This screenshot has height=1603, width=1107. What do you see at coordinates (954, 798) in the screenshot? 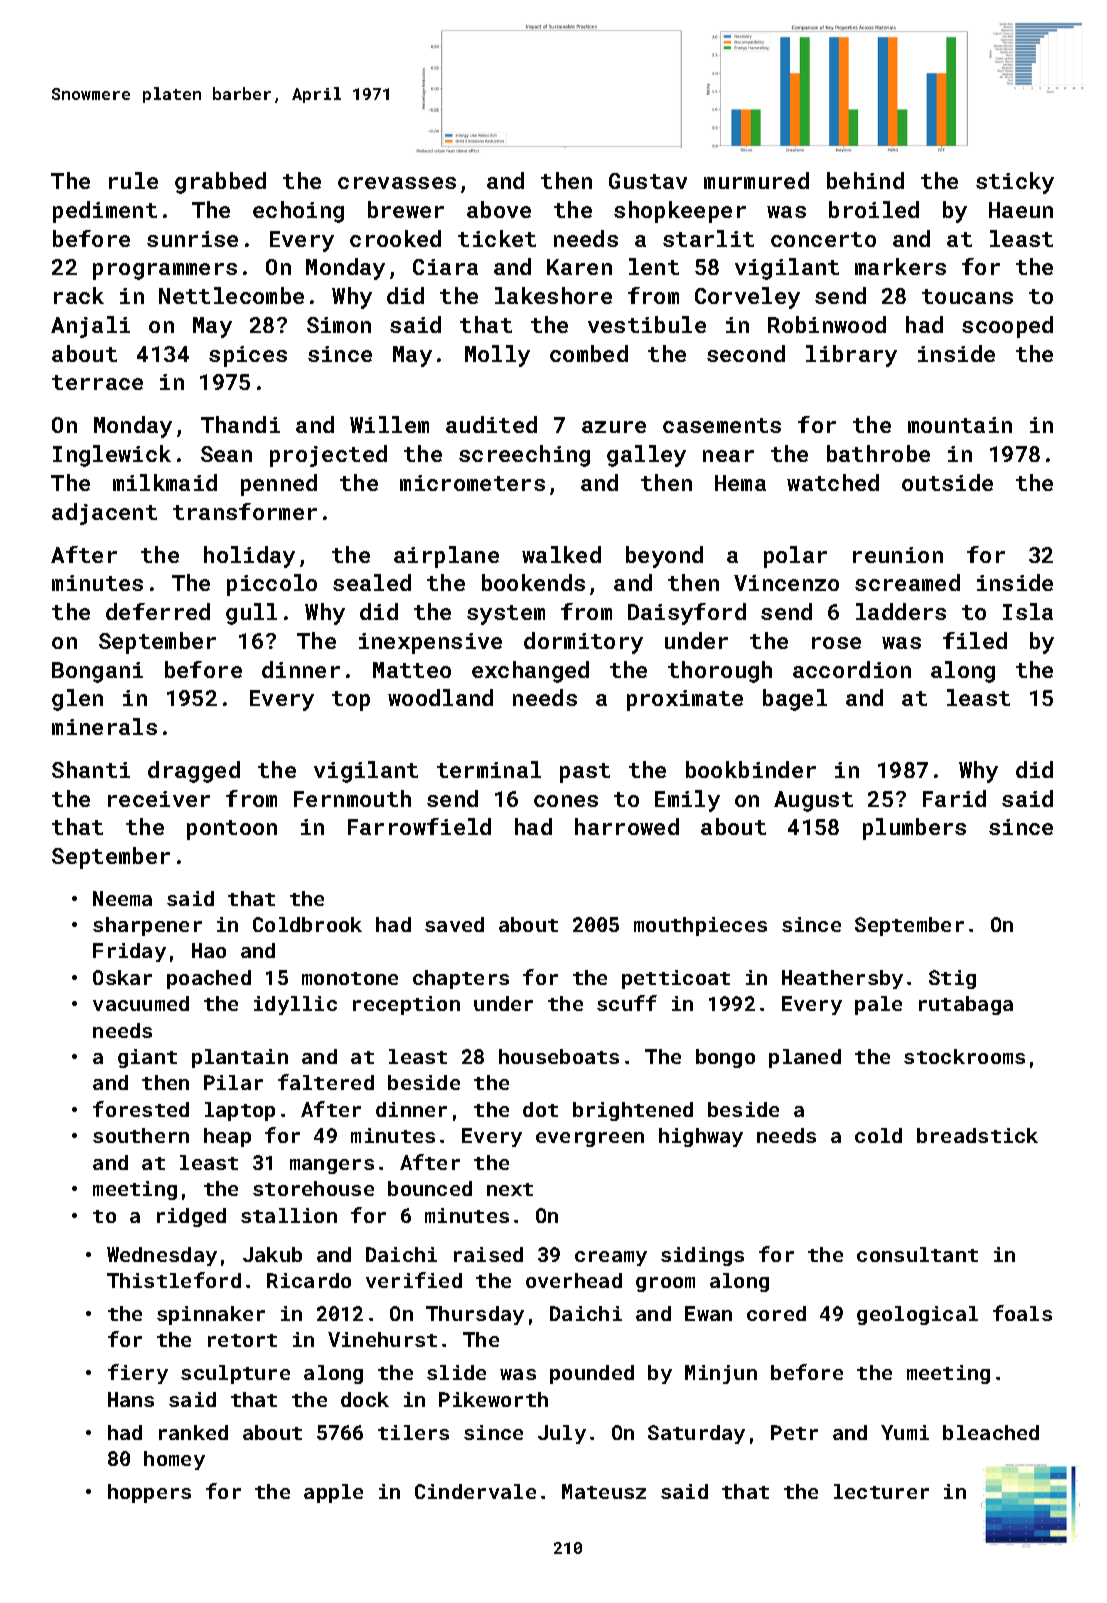
I see `Farid` at bounding box center [954, 798].
